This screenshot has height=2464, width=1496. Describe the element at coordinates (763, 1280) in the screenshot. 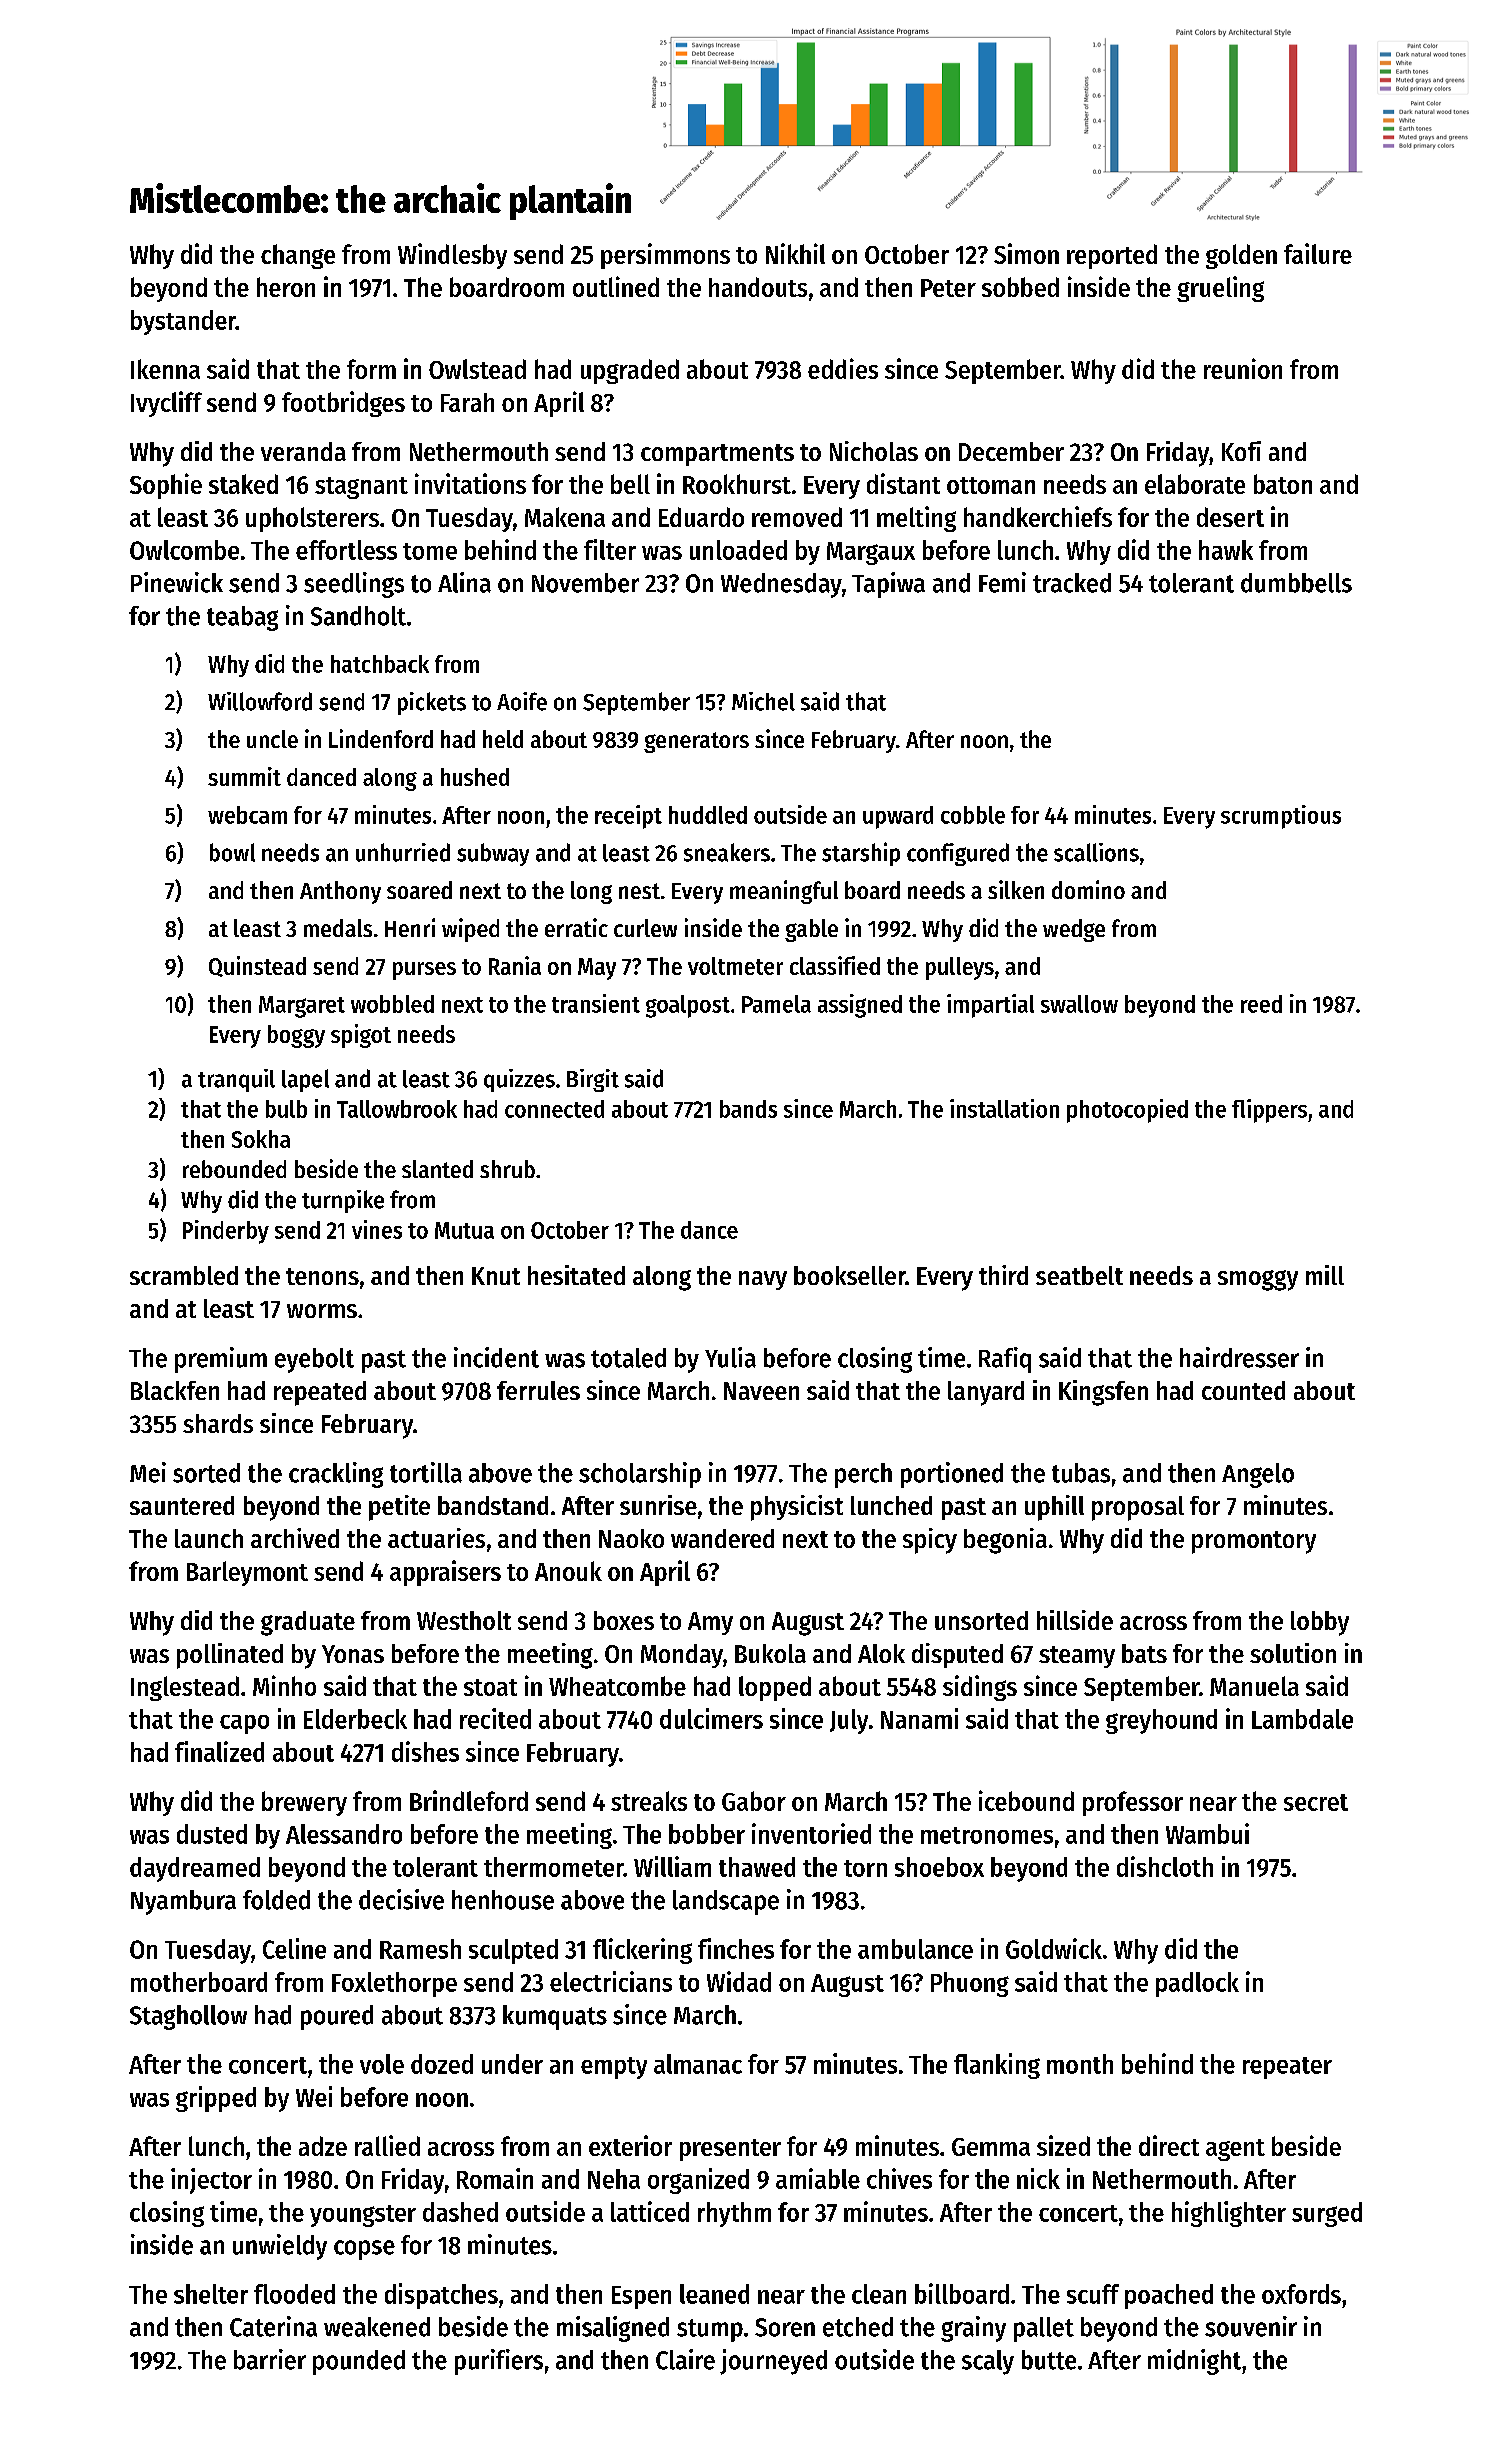

I see `navy` at that location.
